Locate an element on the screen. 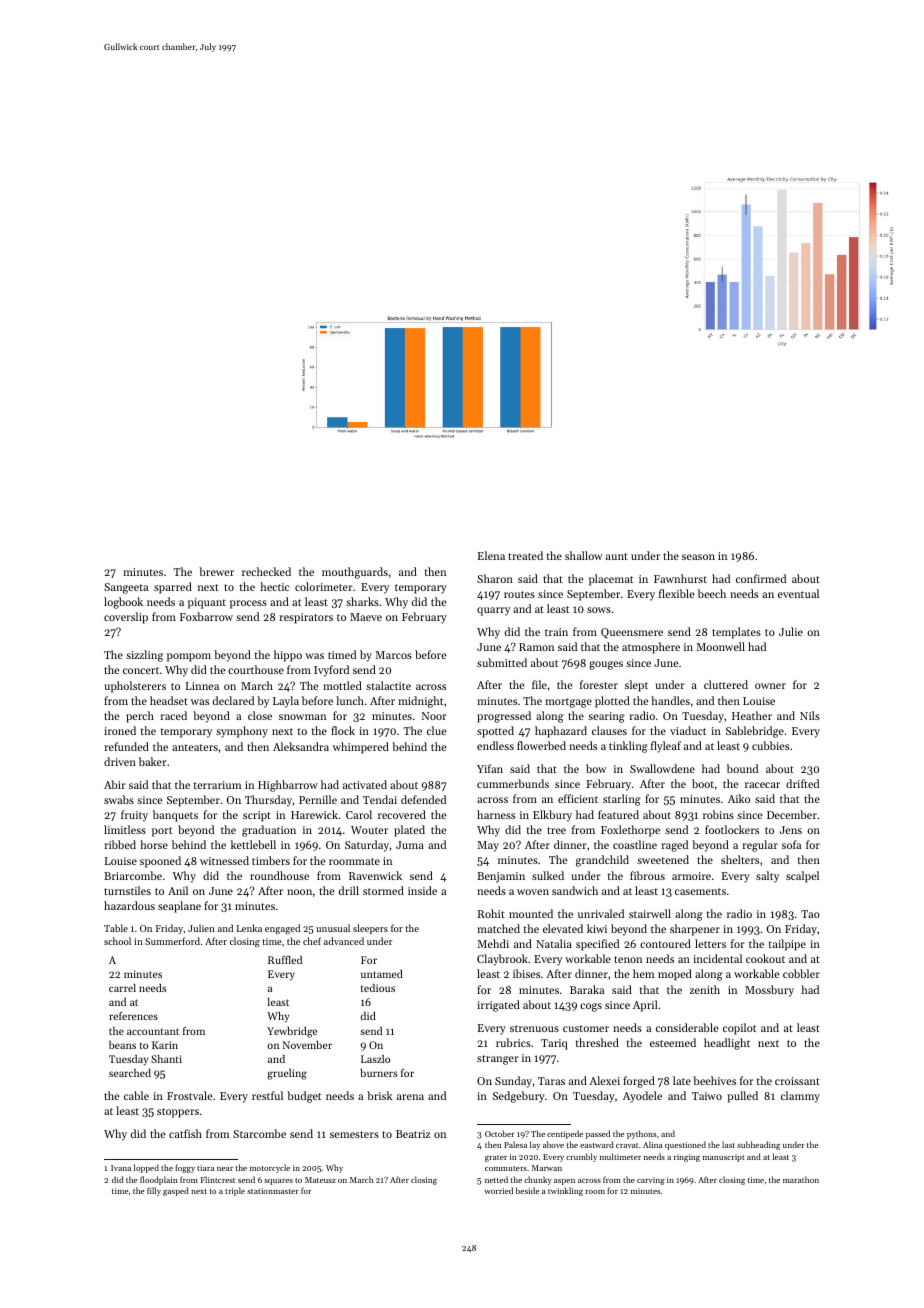 The height and width of the screenshot is (1308, 924). carrel is located at coordinates (122, 988).
